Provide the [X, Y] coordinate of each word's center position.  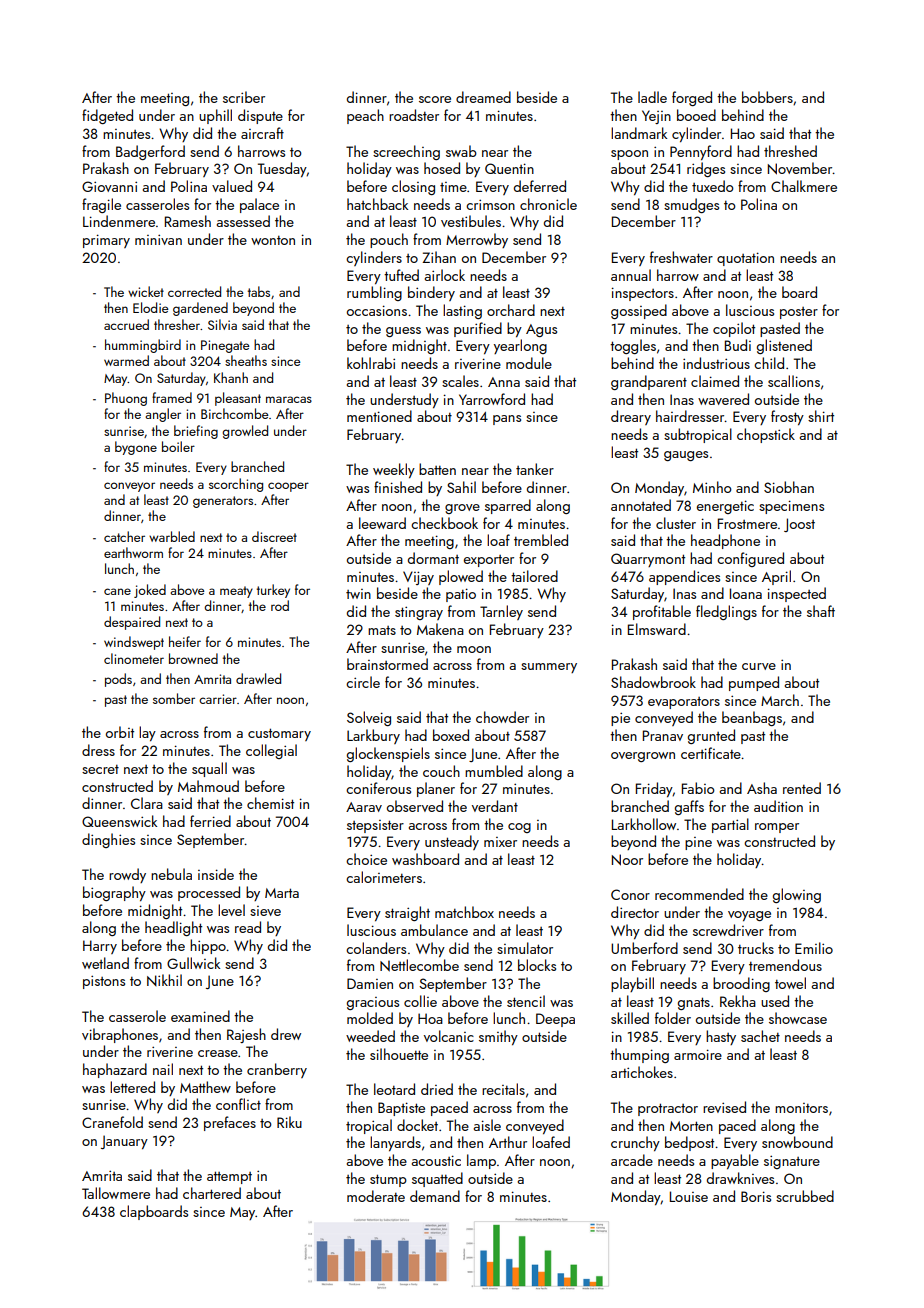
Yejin [656, 117]
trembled [541, 540]
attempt [229, 1177]
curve [759, 666]
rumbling [374, 293]
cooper [288, 487]
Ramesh [188, 221]
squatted [437, 1179]
